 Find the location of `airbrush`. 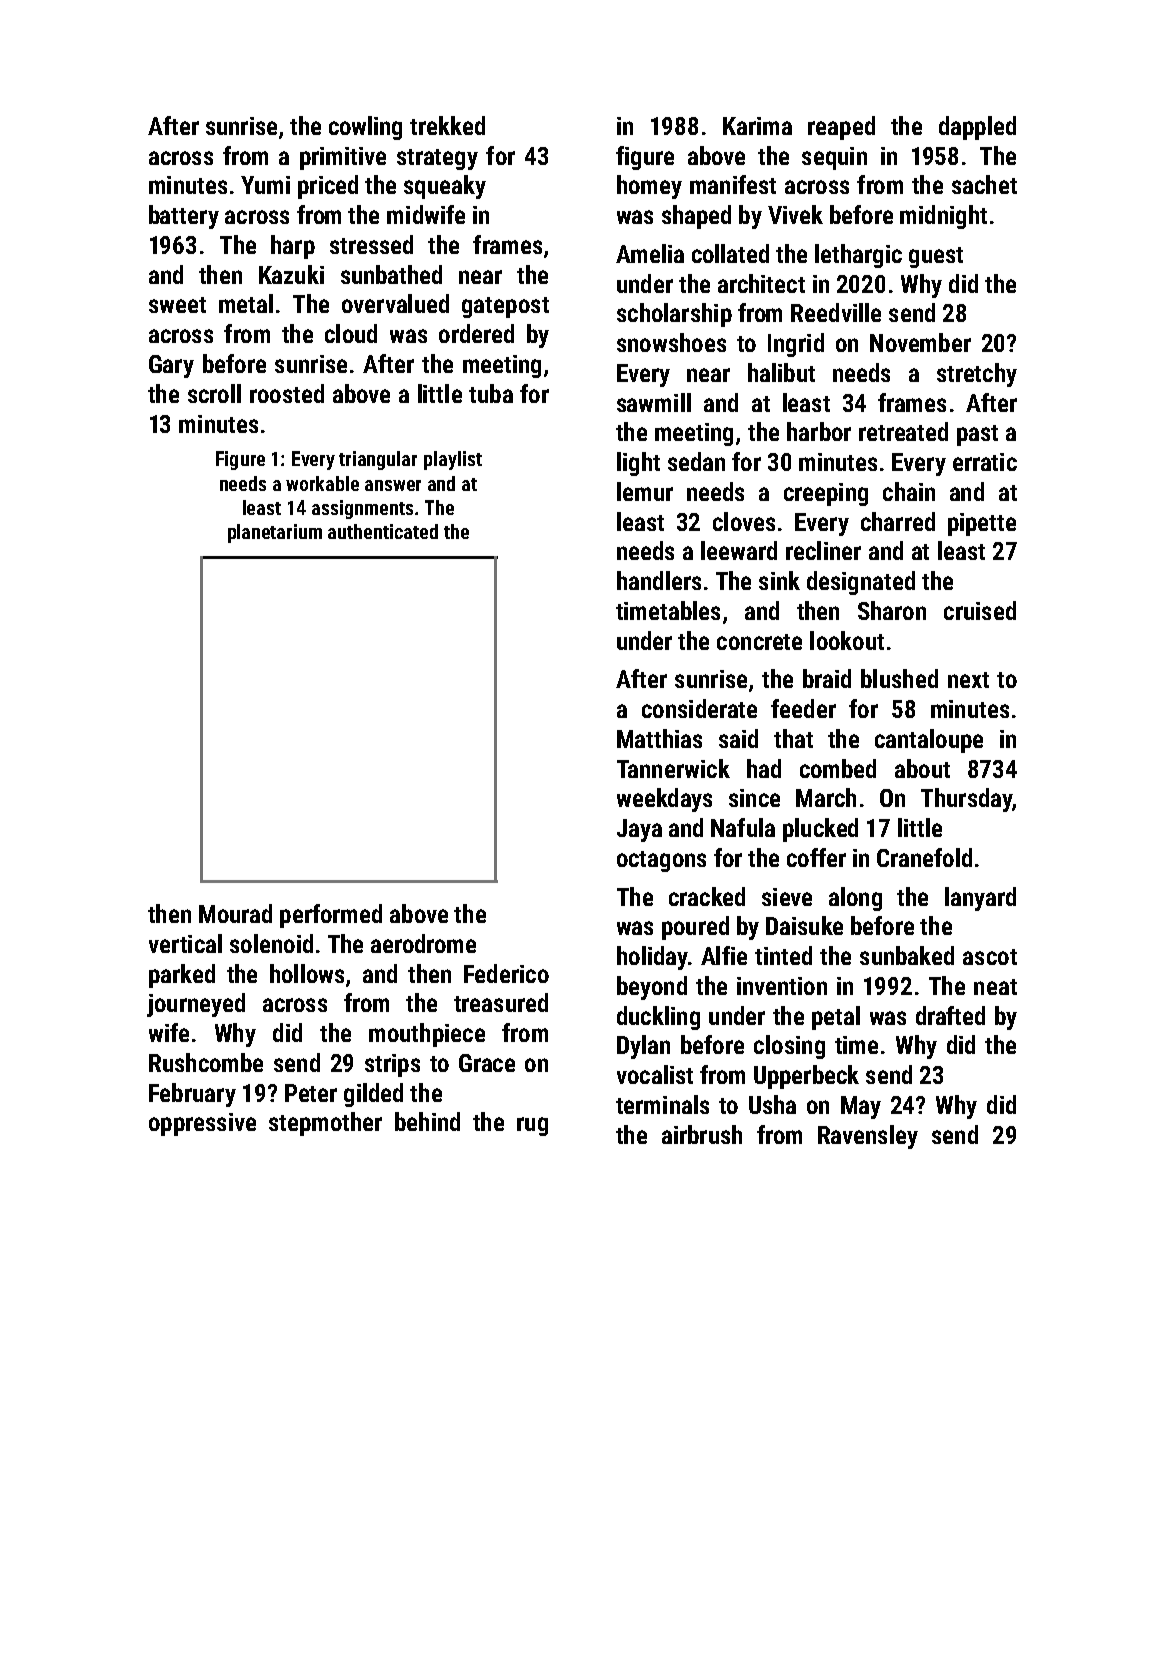

airbrush is located at coordinates (702, 1134).
